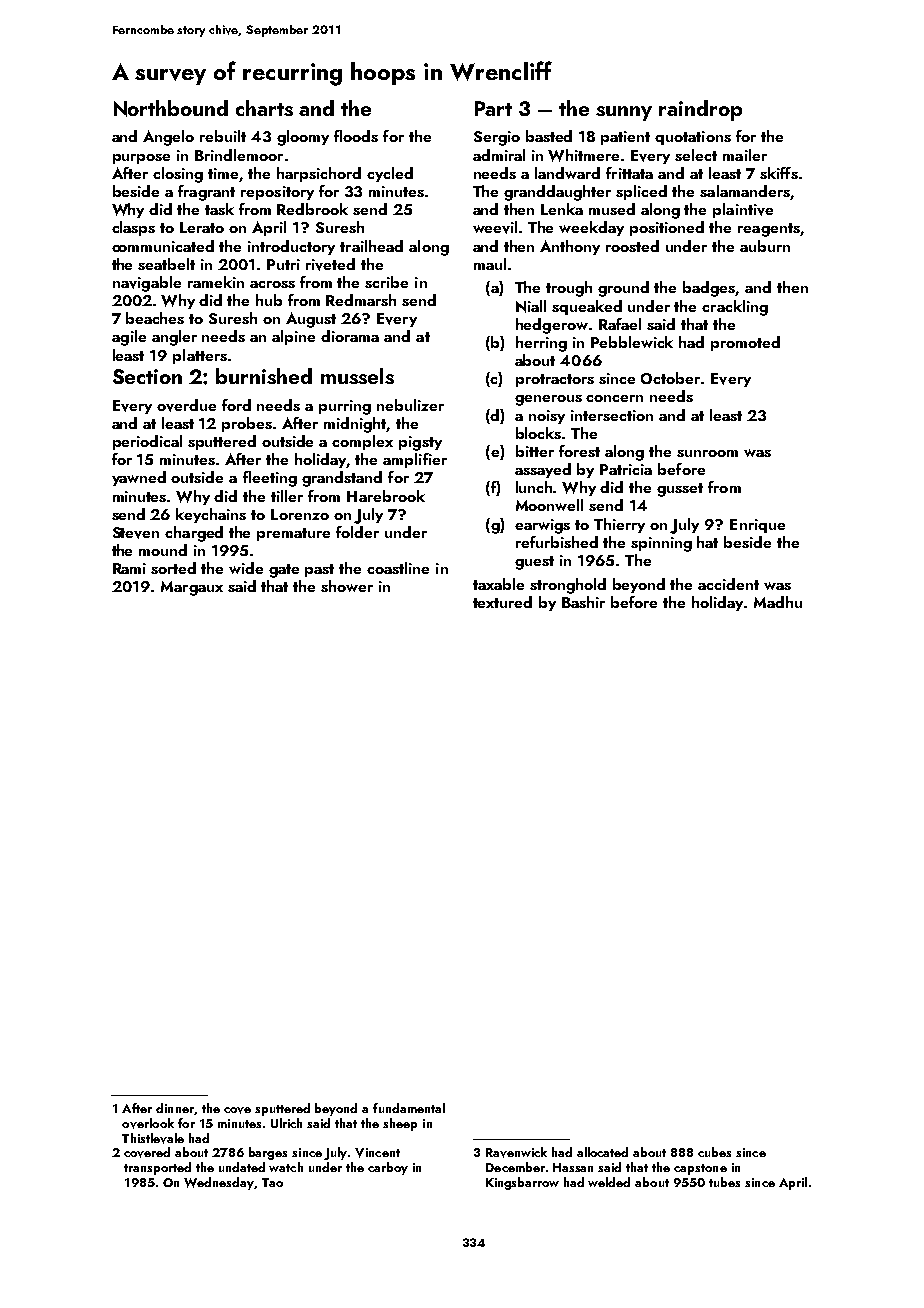  What do you see at coordinates (714, 1152) in the image?
I see `cubes` at bounding box center [714, 1152].
